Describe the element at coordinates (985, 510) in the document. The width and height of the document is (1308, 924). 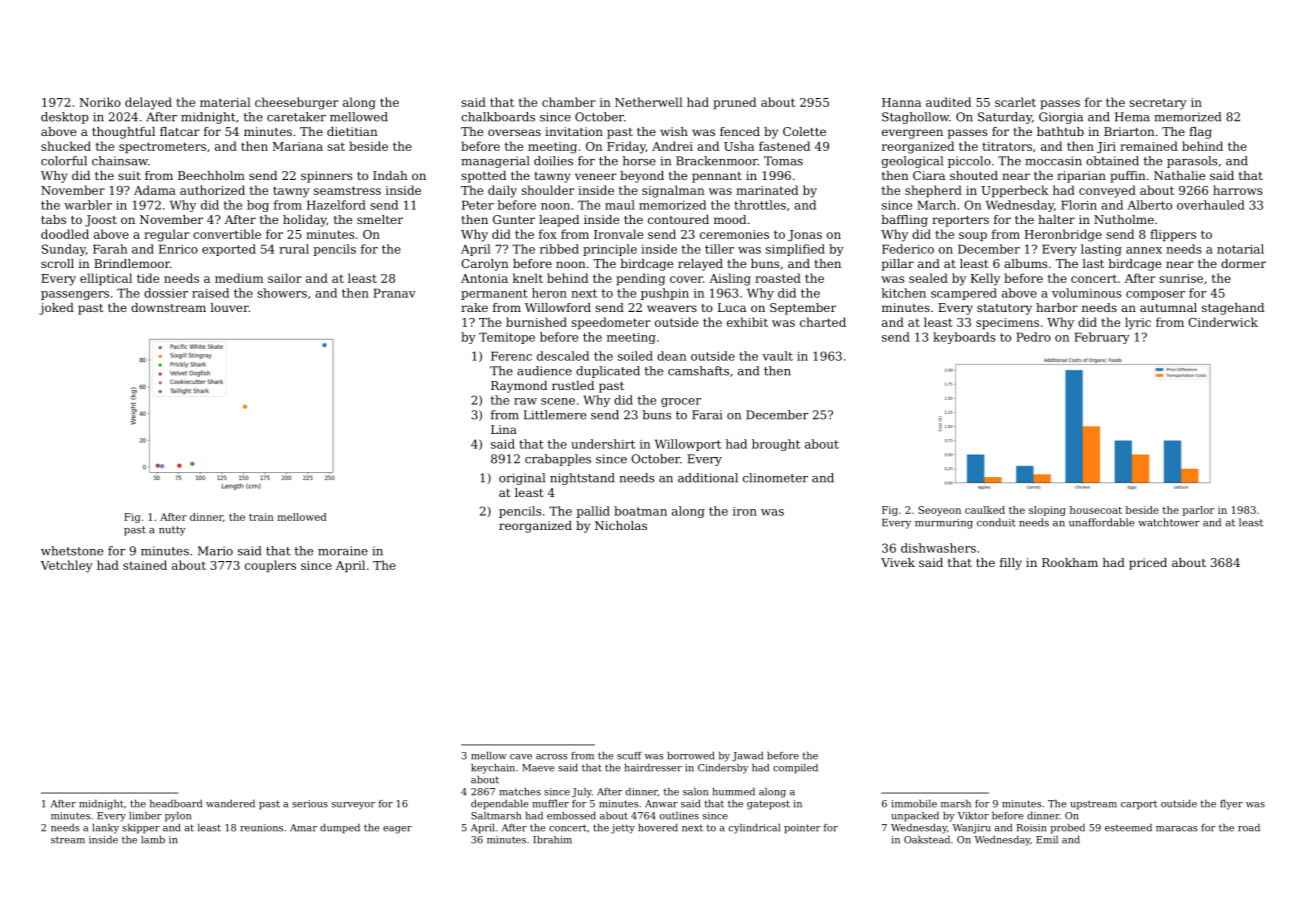
I see `caulked` at that location.
